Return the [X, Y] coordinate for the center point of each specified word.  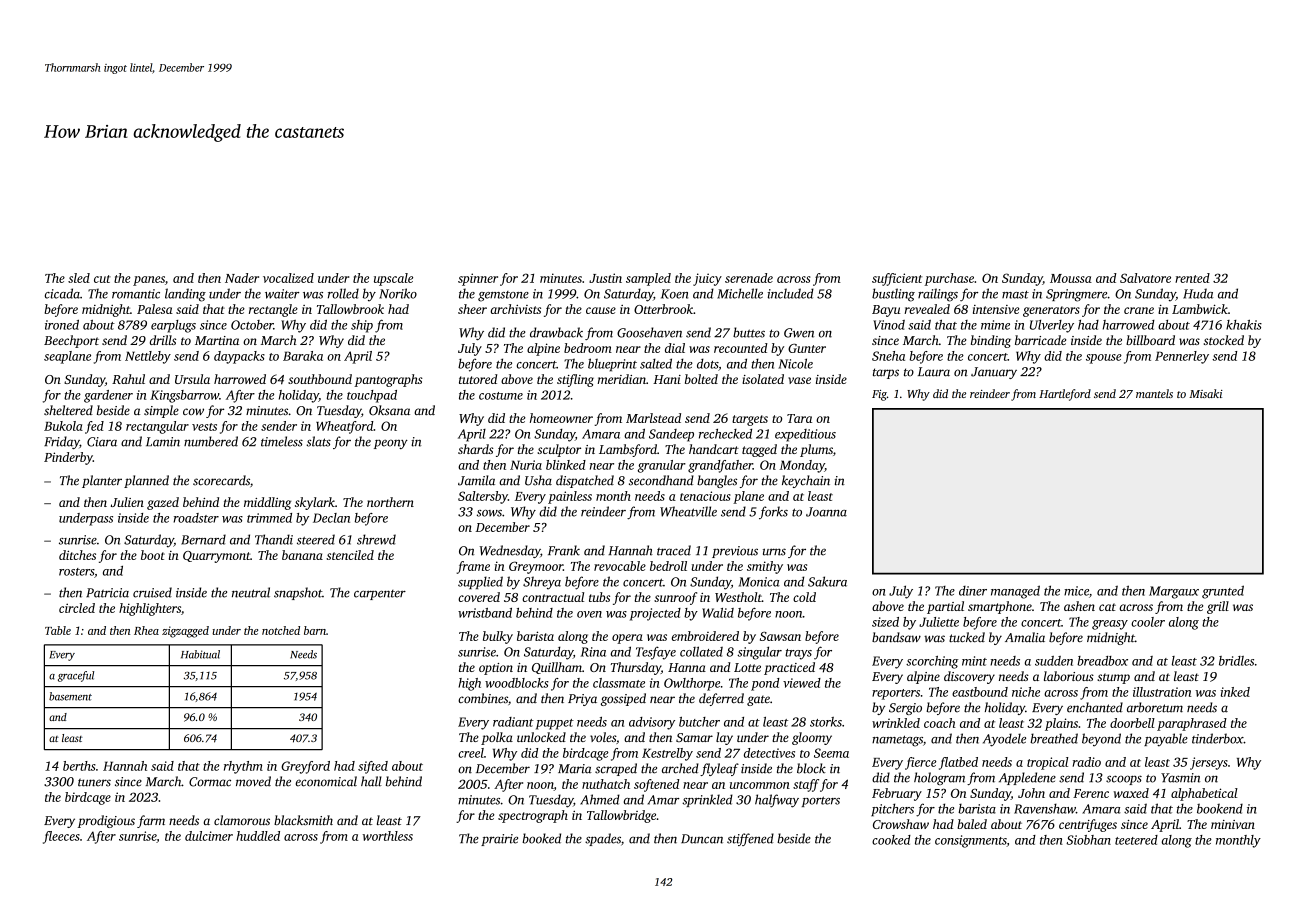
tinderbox [1218, 738]
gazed [163, 503]
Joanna [826, 512]
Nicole [795, 363]
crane [1139, 310]
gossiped [623, 699]
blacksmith [303, 820]
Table [58, 630]
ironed [62, 325]
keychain [806, 481]
